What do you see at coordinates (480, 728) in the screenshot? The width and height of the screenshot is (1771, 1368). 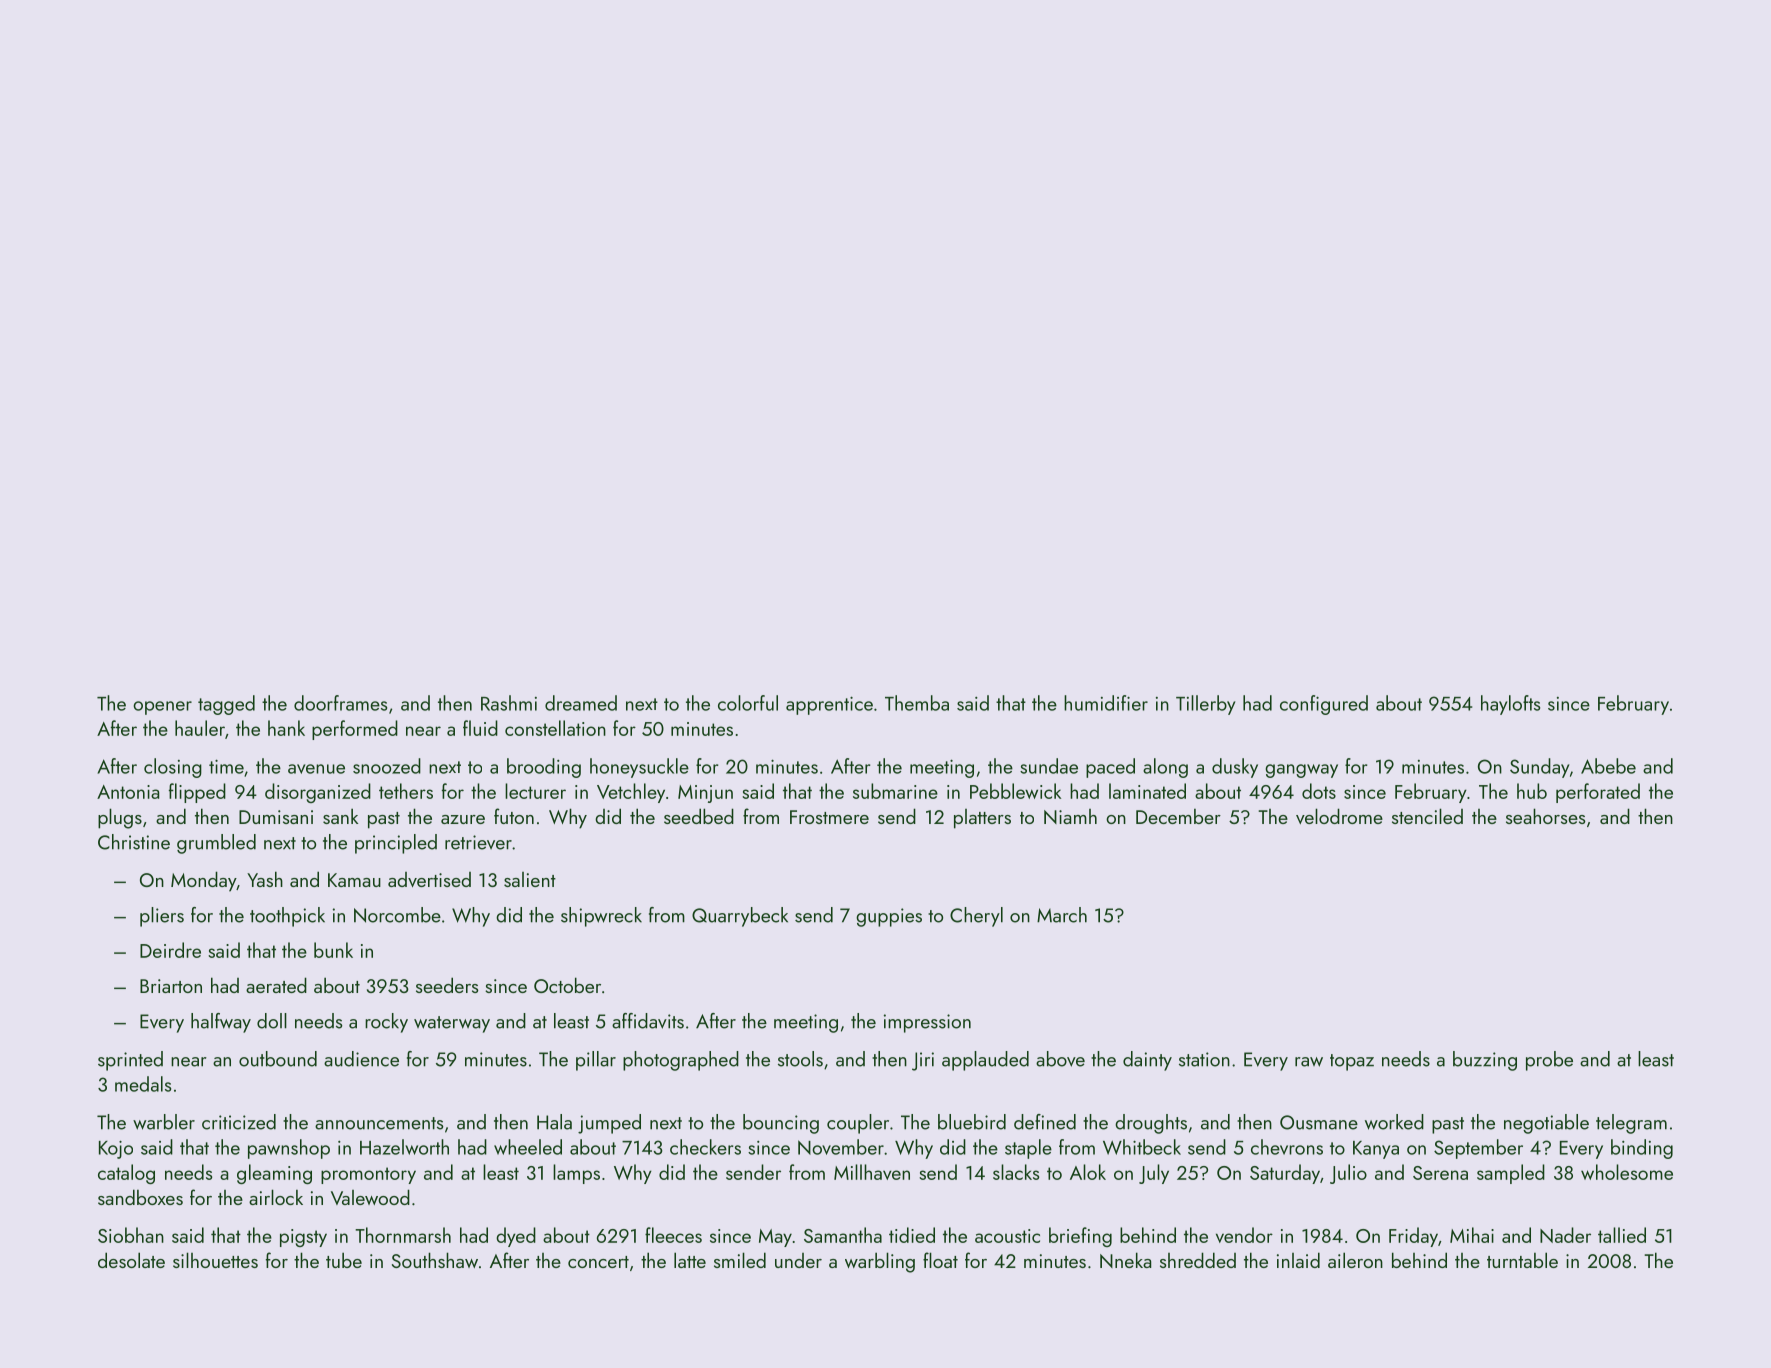 I see `fluid` at bounding box center [480, 728].
